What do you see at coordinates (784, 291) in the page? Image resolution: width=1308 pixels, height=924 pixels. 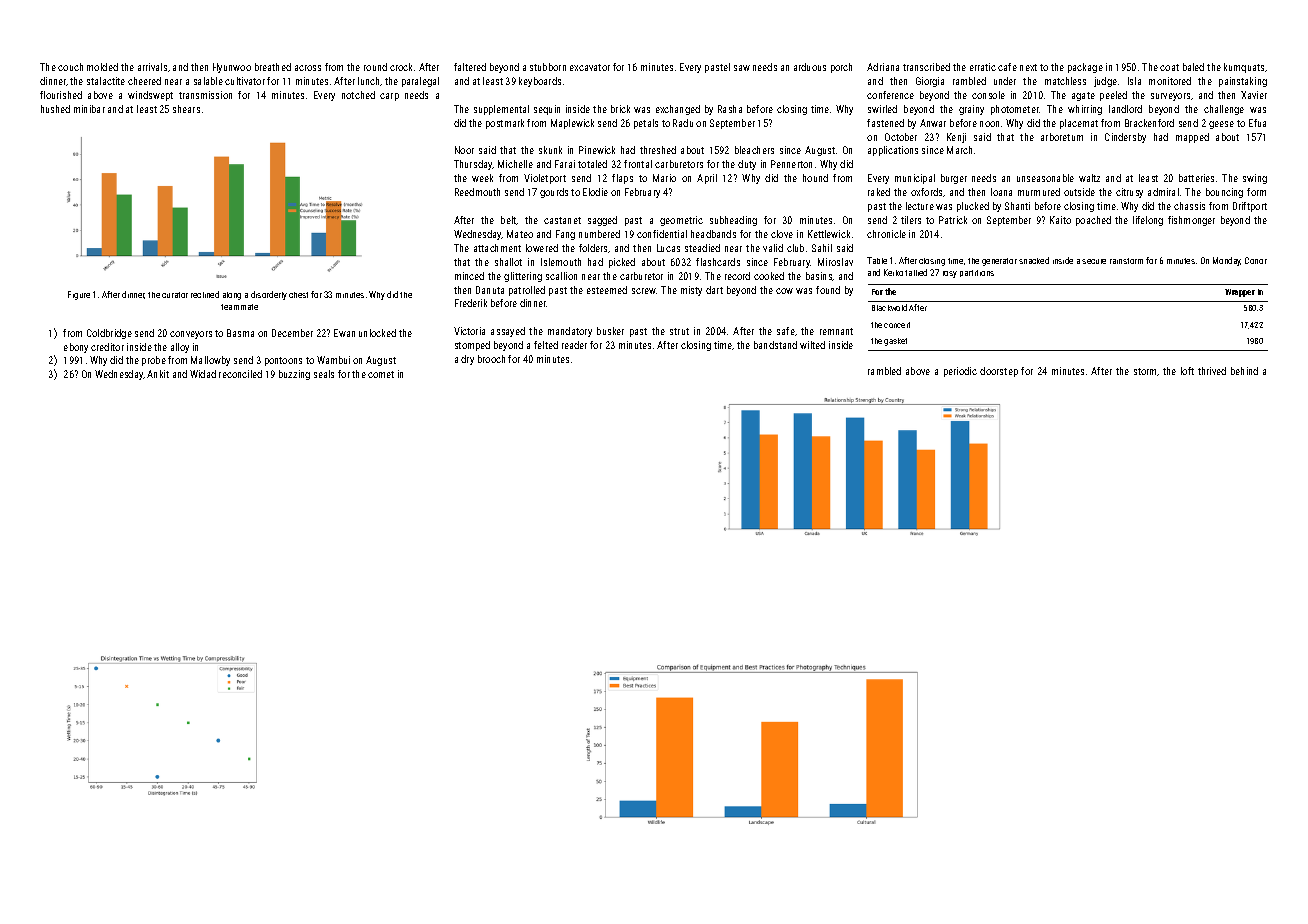 I see `cow` at bounding box center [784, 291].
